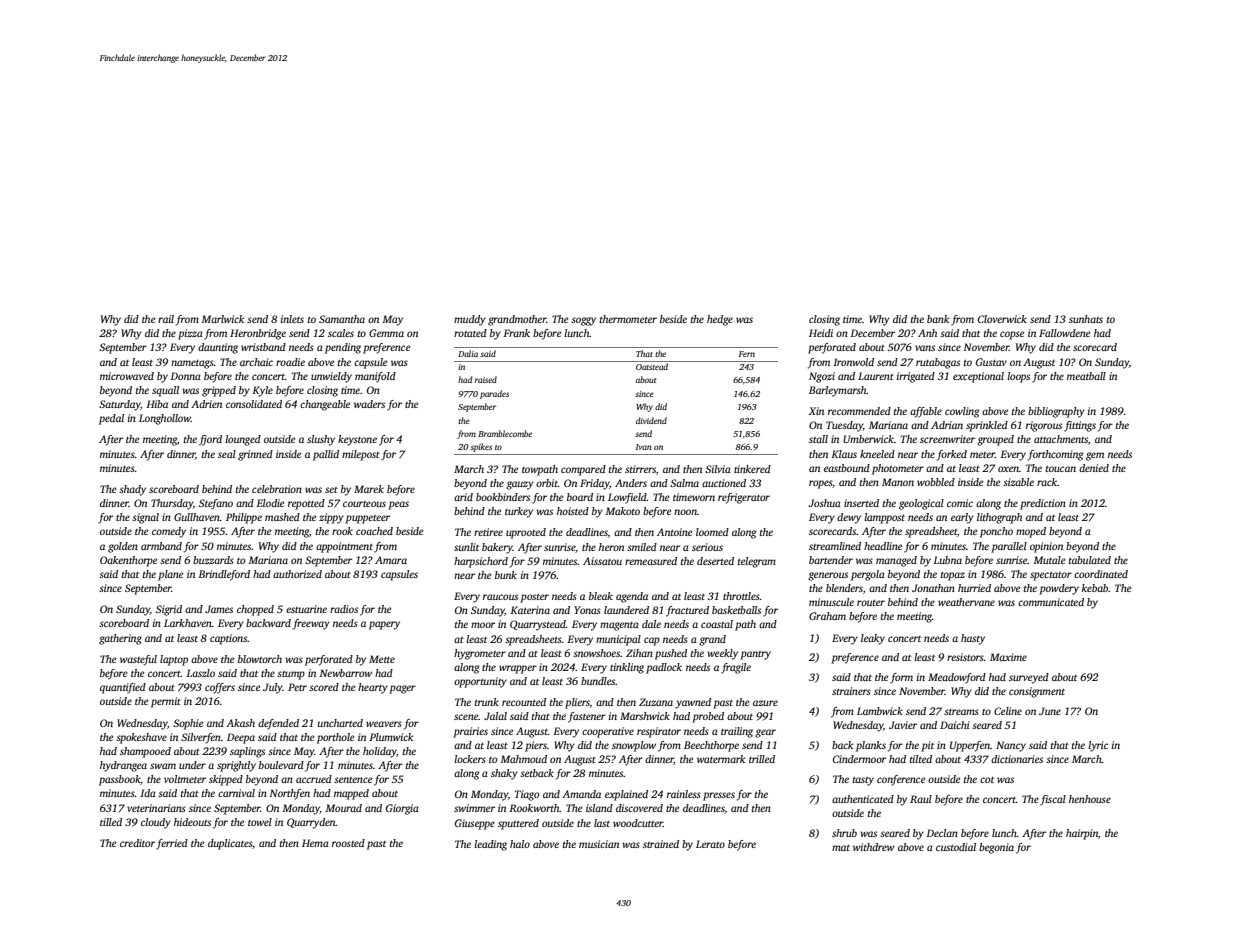  I want to click on Samantha, so click(342, 319).
